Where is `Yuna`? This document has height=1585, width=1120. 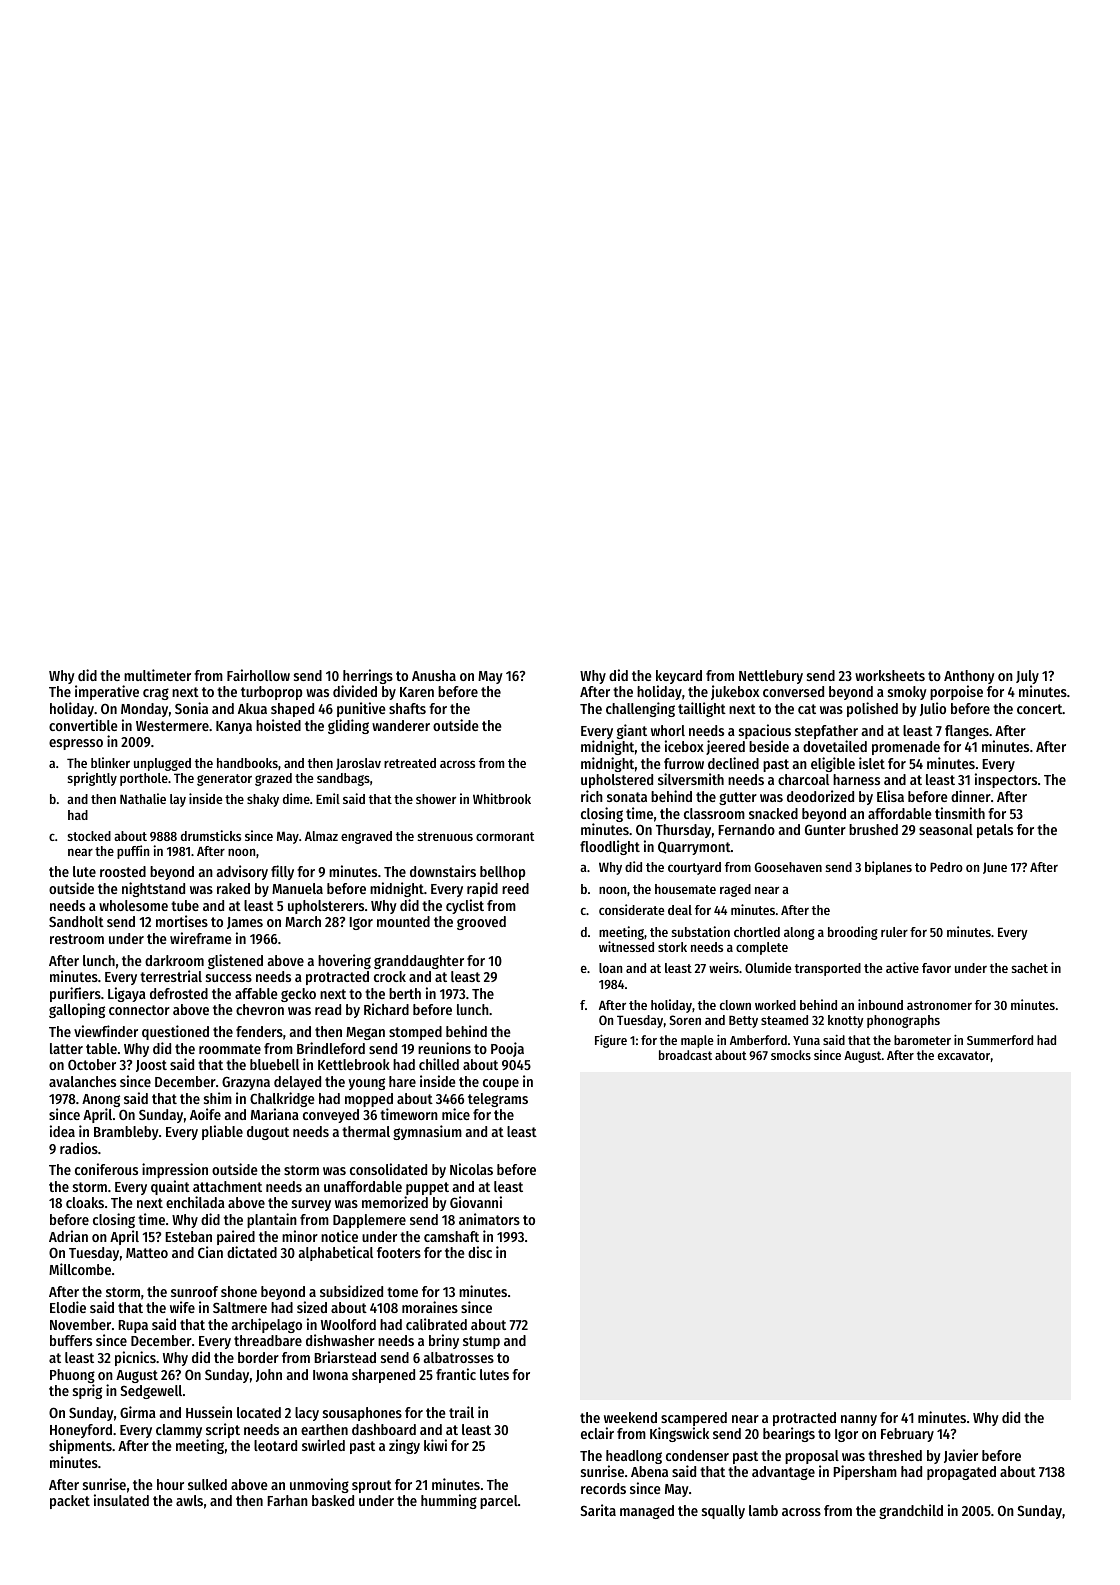 Yuna is located at coordinates (806, 1040).
